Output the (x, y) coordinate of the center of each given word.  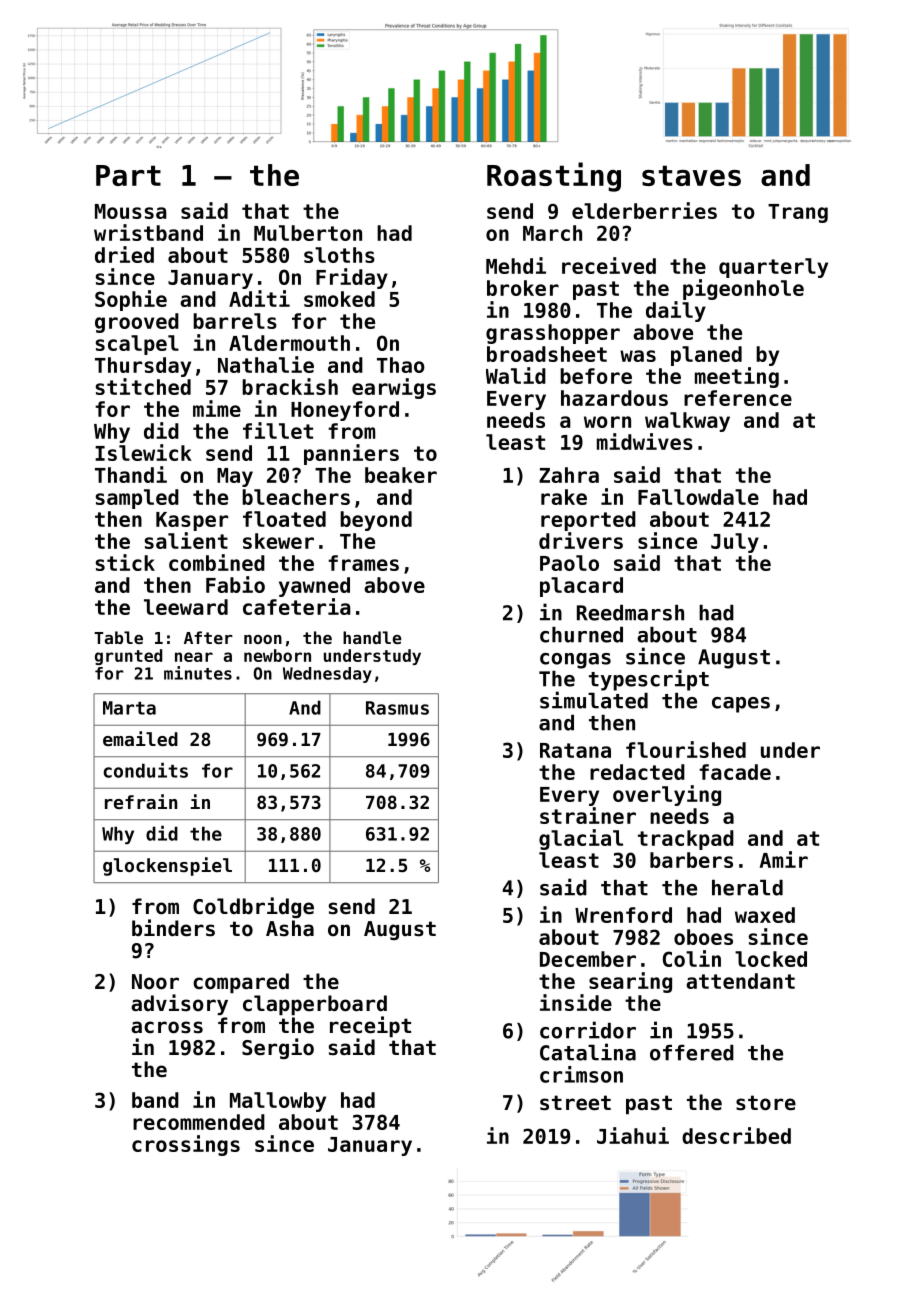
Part (128, 175)
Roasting (554, 177)
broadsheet (547, 354)
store (766, 1103)
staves (691, 175)
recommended (199, 1122)
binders (173, 928)
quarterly (773, 268)
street (575, 1103)
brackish (290, 386)
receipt (370, 1026)
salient (186, 540)
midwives (645, 441)
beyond (376, 521)
